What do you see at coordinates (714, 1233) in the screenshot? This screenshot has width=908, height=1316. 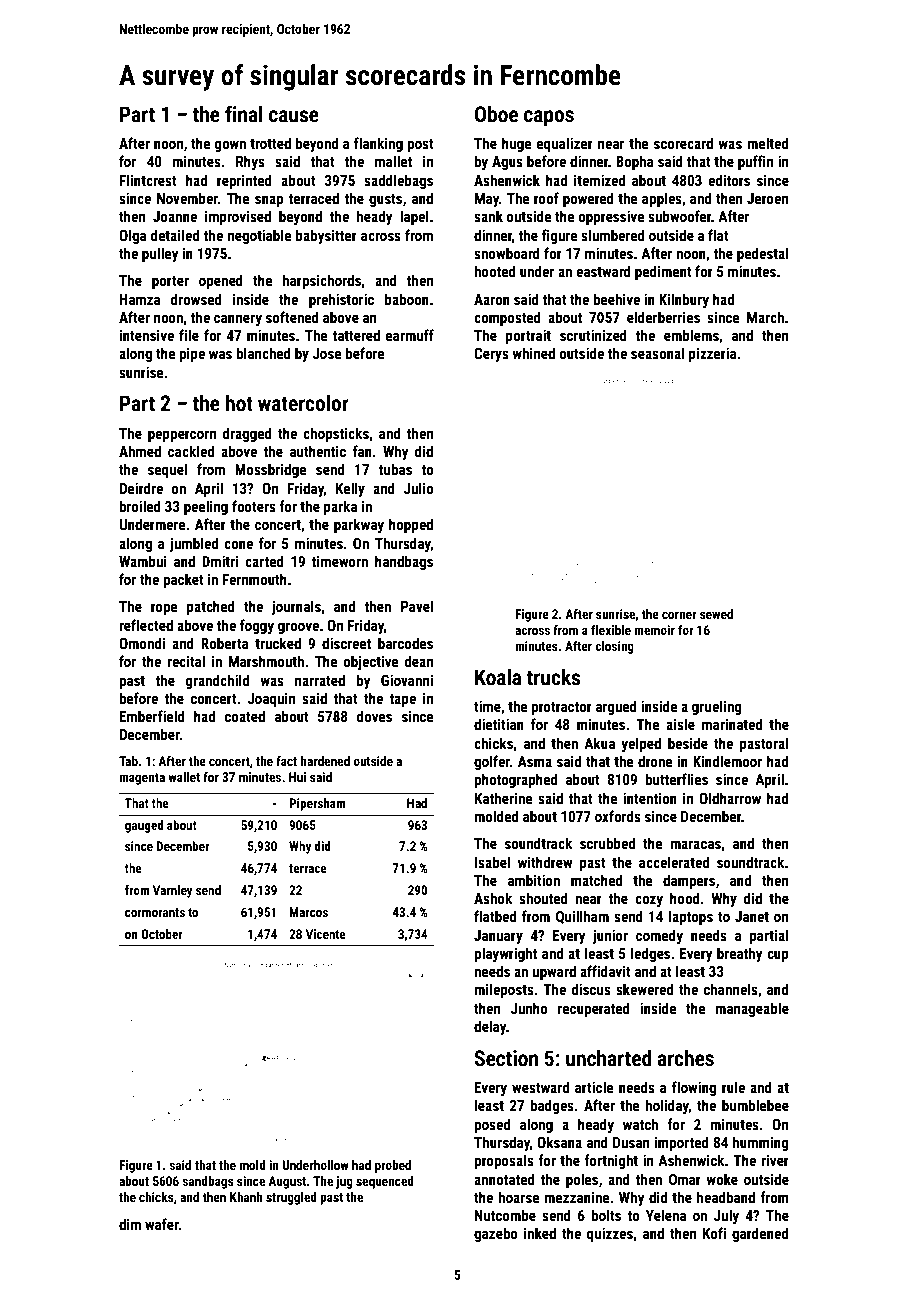 I see `Kofi` at bounding box center [714, 1233].
